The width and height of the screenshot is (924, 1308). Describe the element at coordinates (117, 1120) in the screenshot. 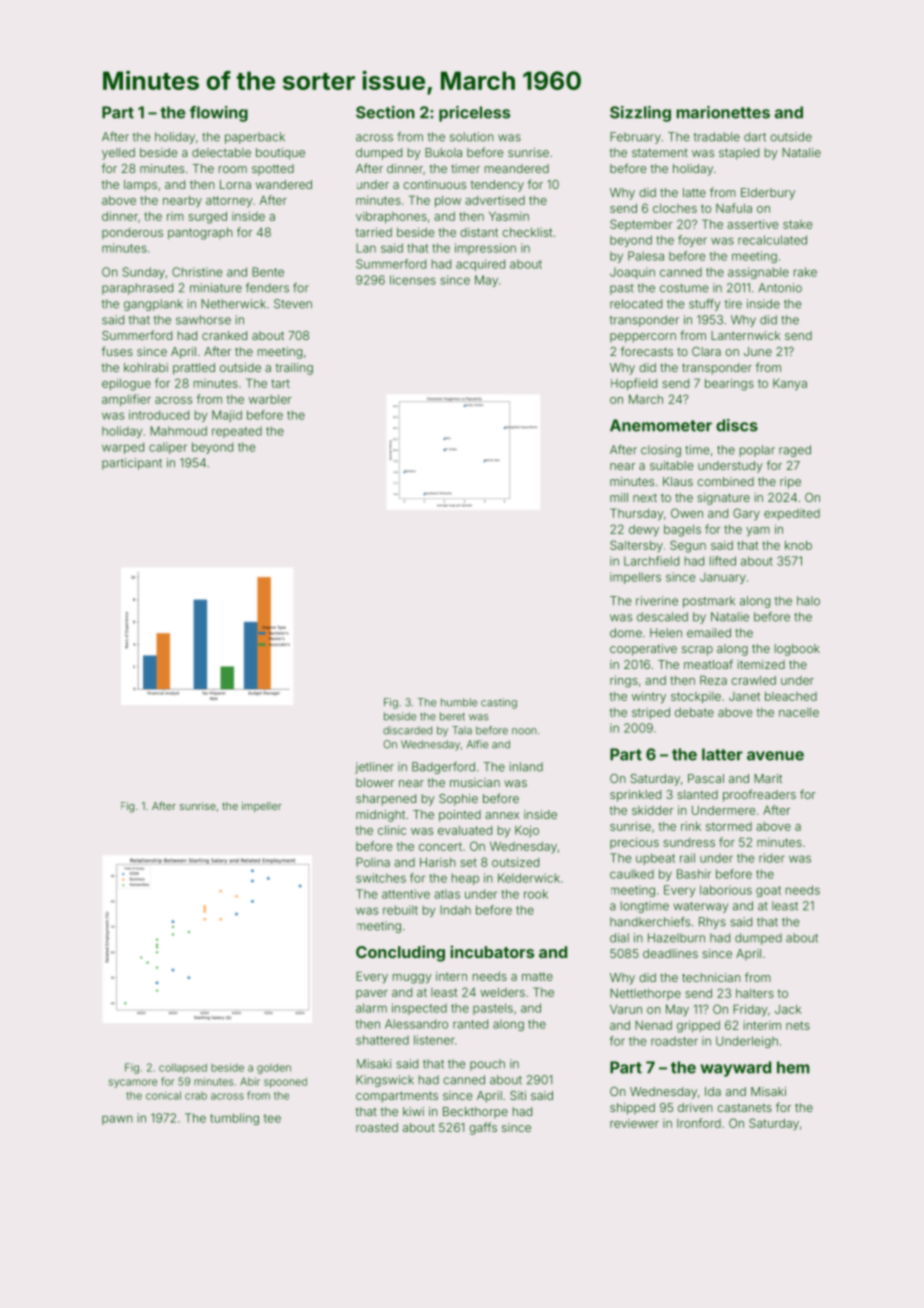

I see `pawn` at that location.
